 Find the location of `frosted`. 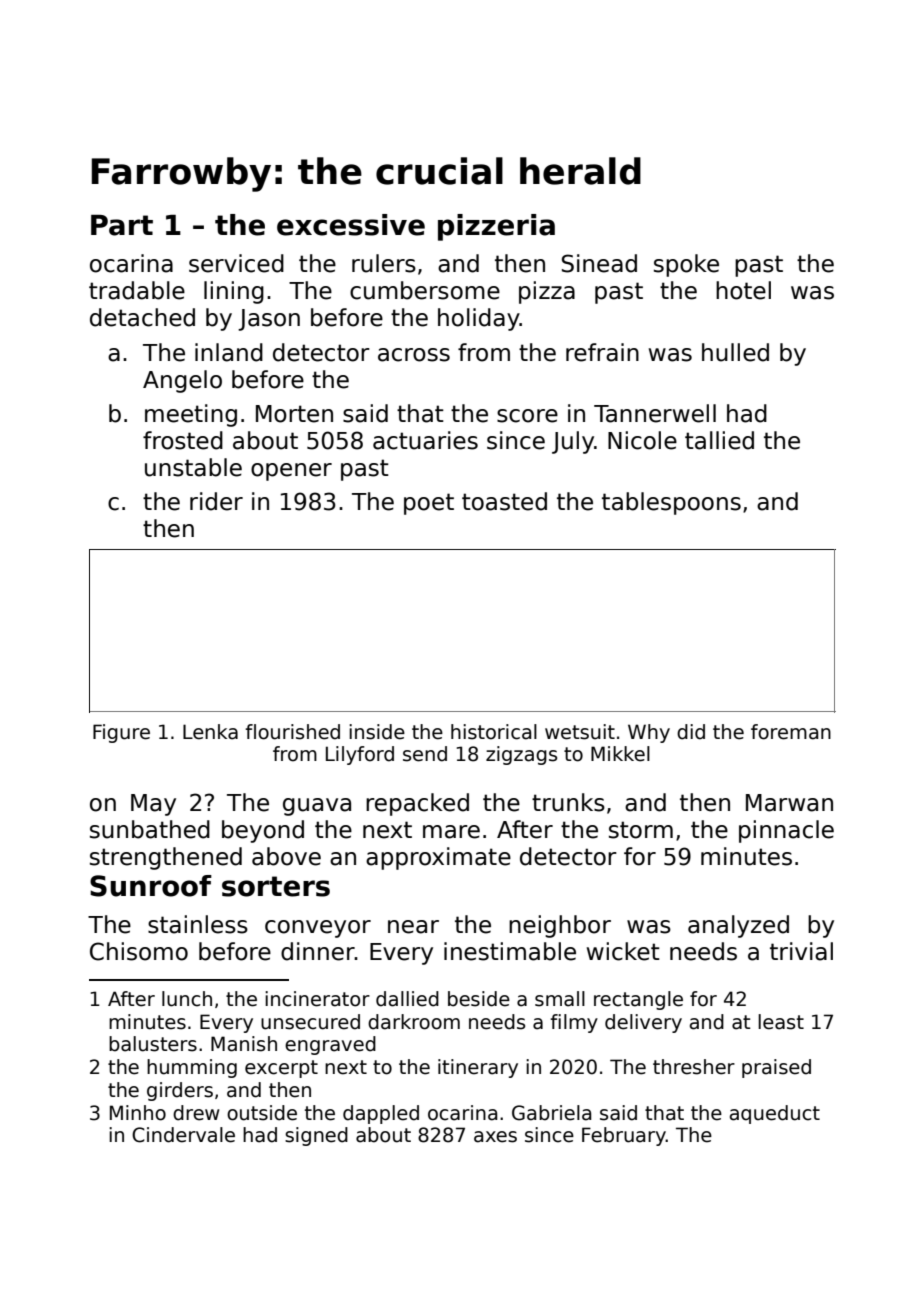

frosted is located at coordinates (183, 440).
